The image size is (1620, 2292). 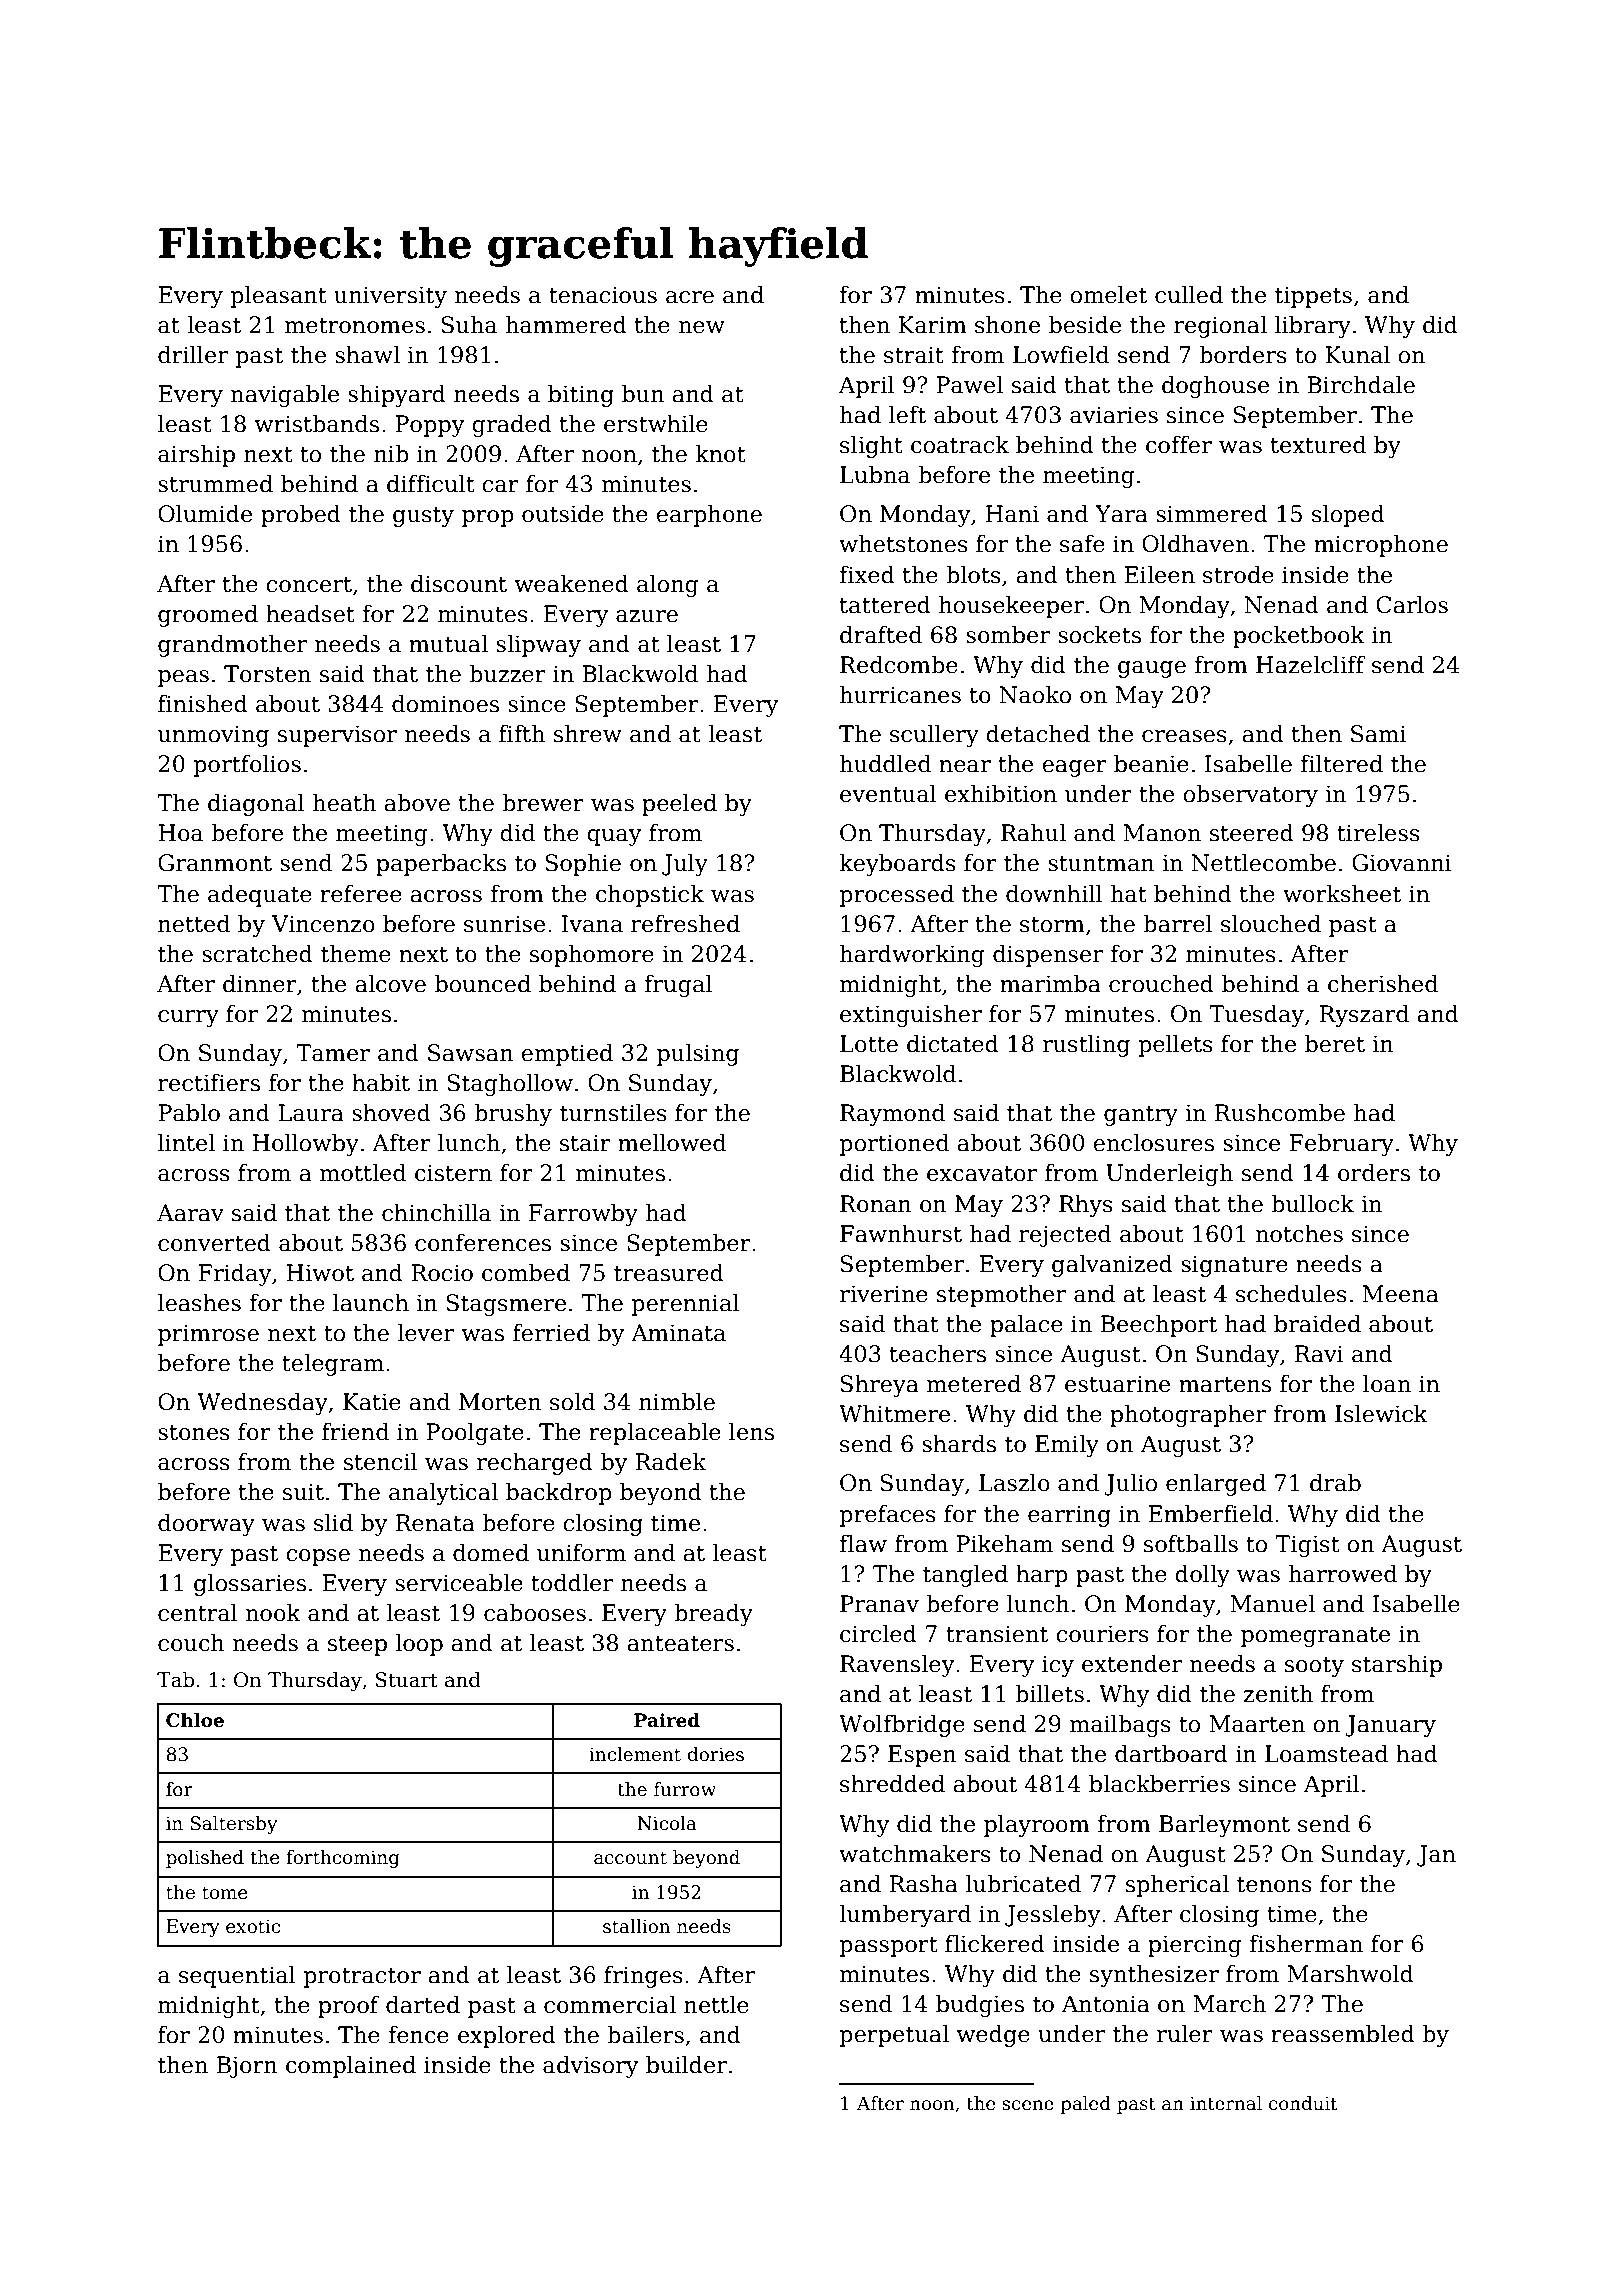 What do you see at coordinates (279, 297) in the document?
I see `pleasant` at bounding box center [279, 297].
